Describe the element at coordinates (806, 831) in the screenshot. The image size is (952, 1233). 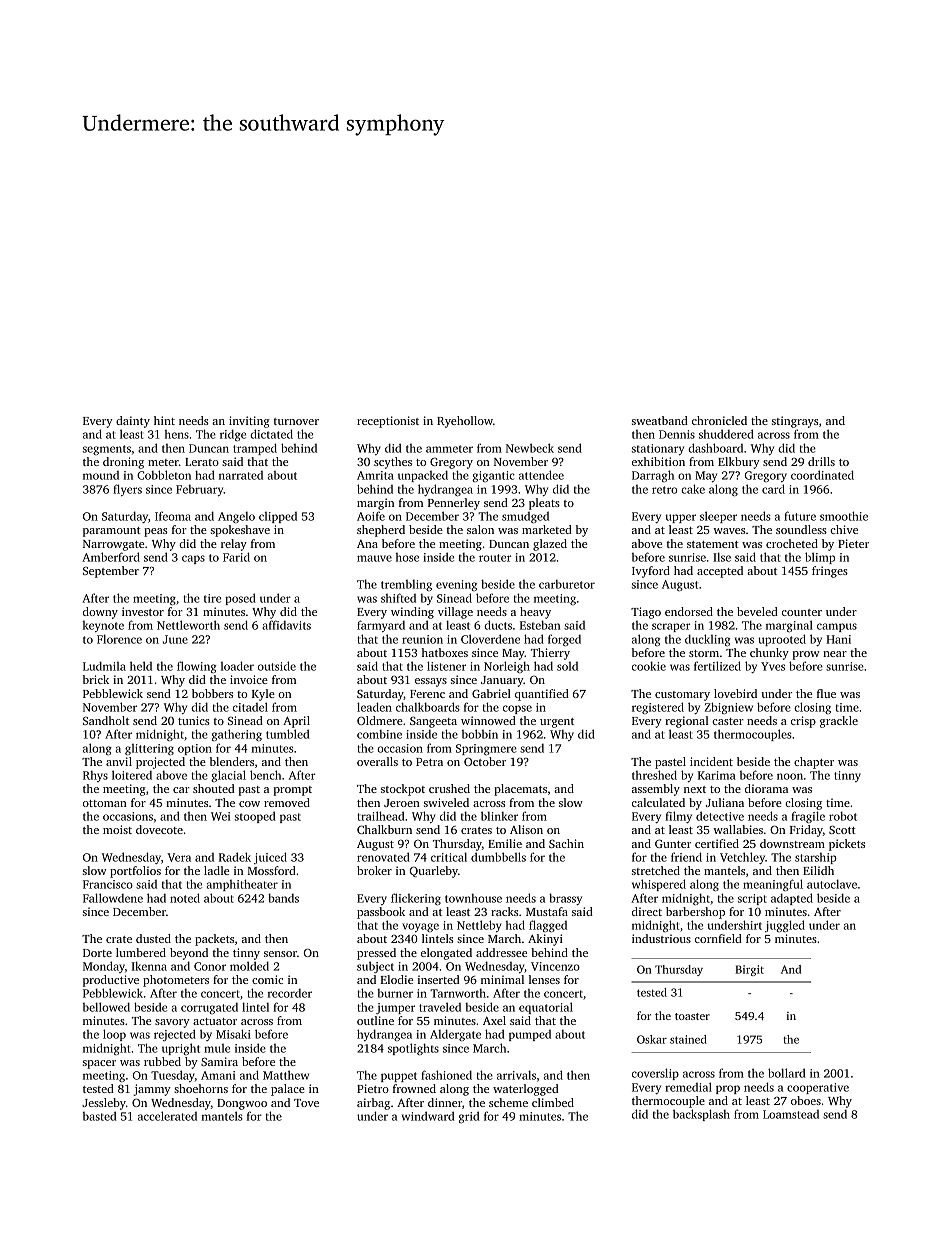
I see `Friday` at that location.
